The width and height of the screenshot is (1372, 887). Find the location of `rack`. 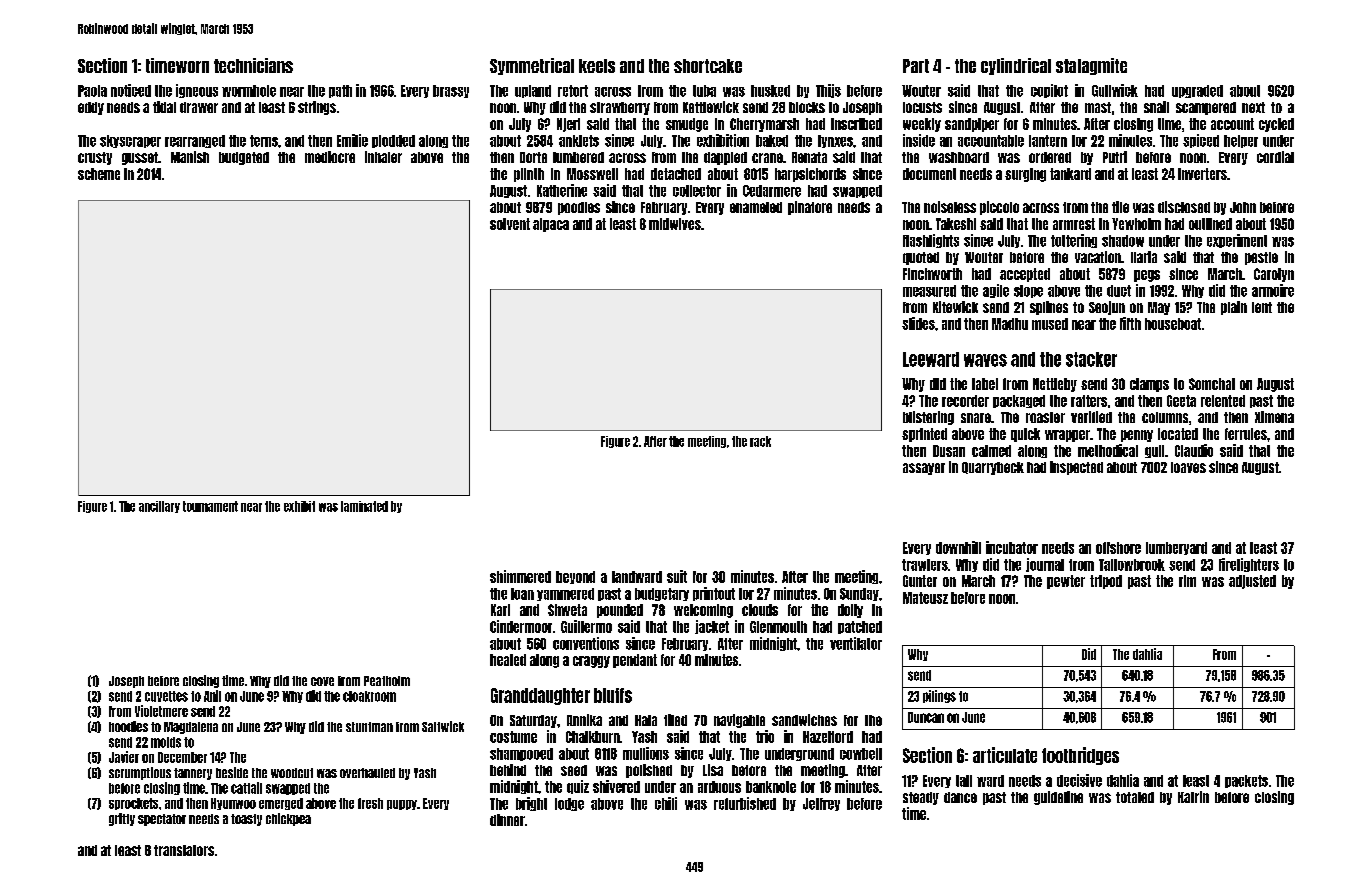

rack is located at coordinates (760, 441).
